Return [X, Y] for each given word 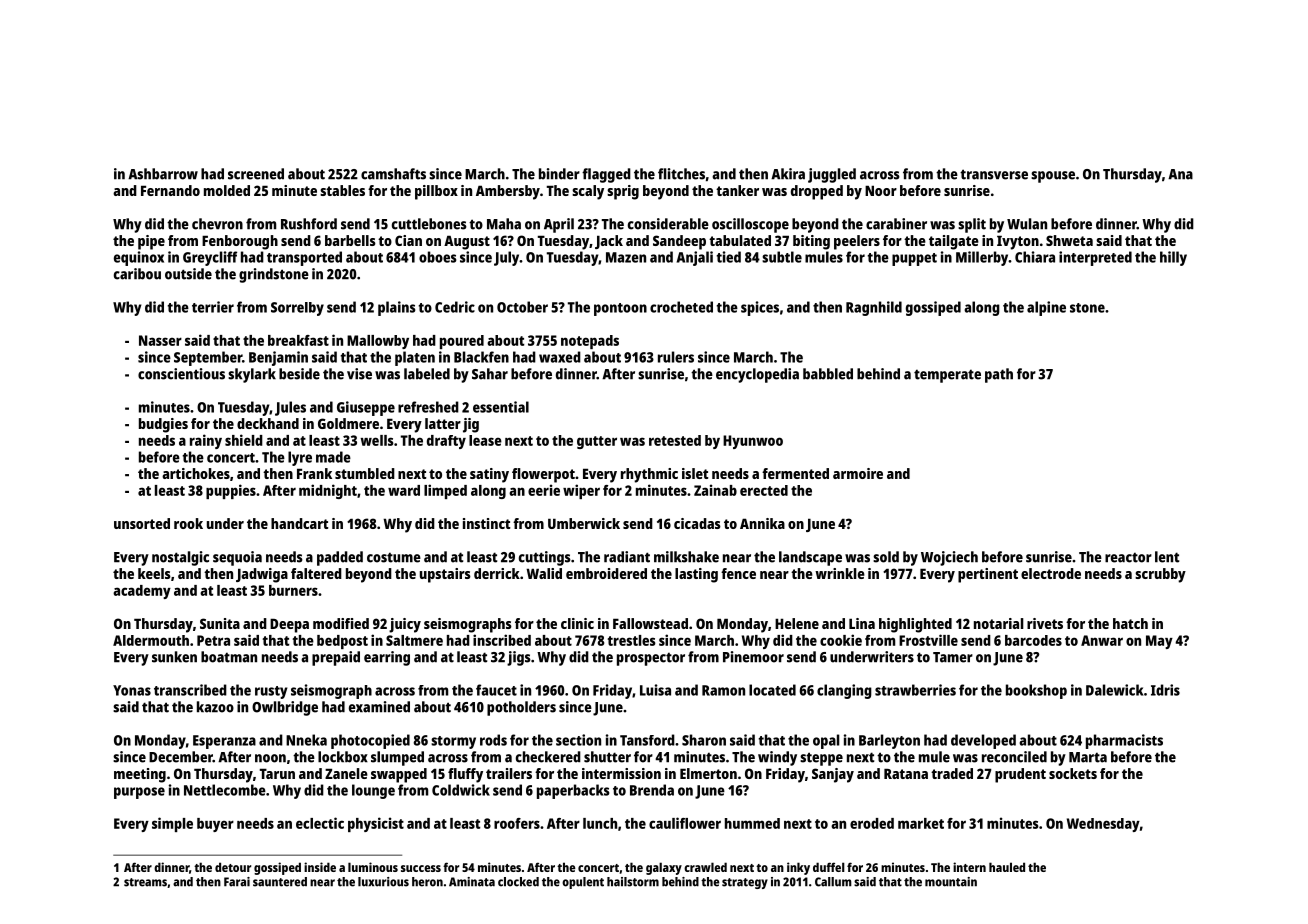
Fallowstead [650, 623]
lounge [373, 791]
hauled [1007, 867]
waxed [560, 357]
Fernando [170, 190]
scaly [588, 192]
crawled [705, 867]
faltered [316, 573]
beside [299, 374]
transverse [994, 174]
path [999, 375]
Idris [1165, 690]
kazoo [215, 707]
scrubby [1160, 575]
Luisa [655, 690]
